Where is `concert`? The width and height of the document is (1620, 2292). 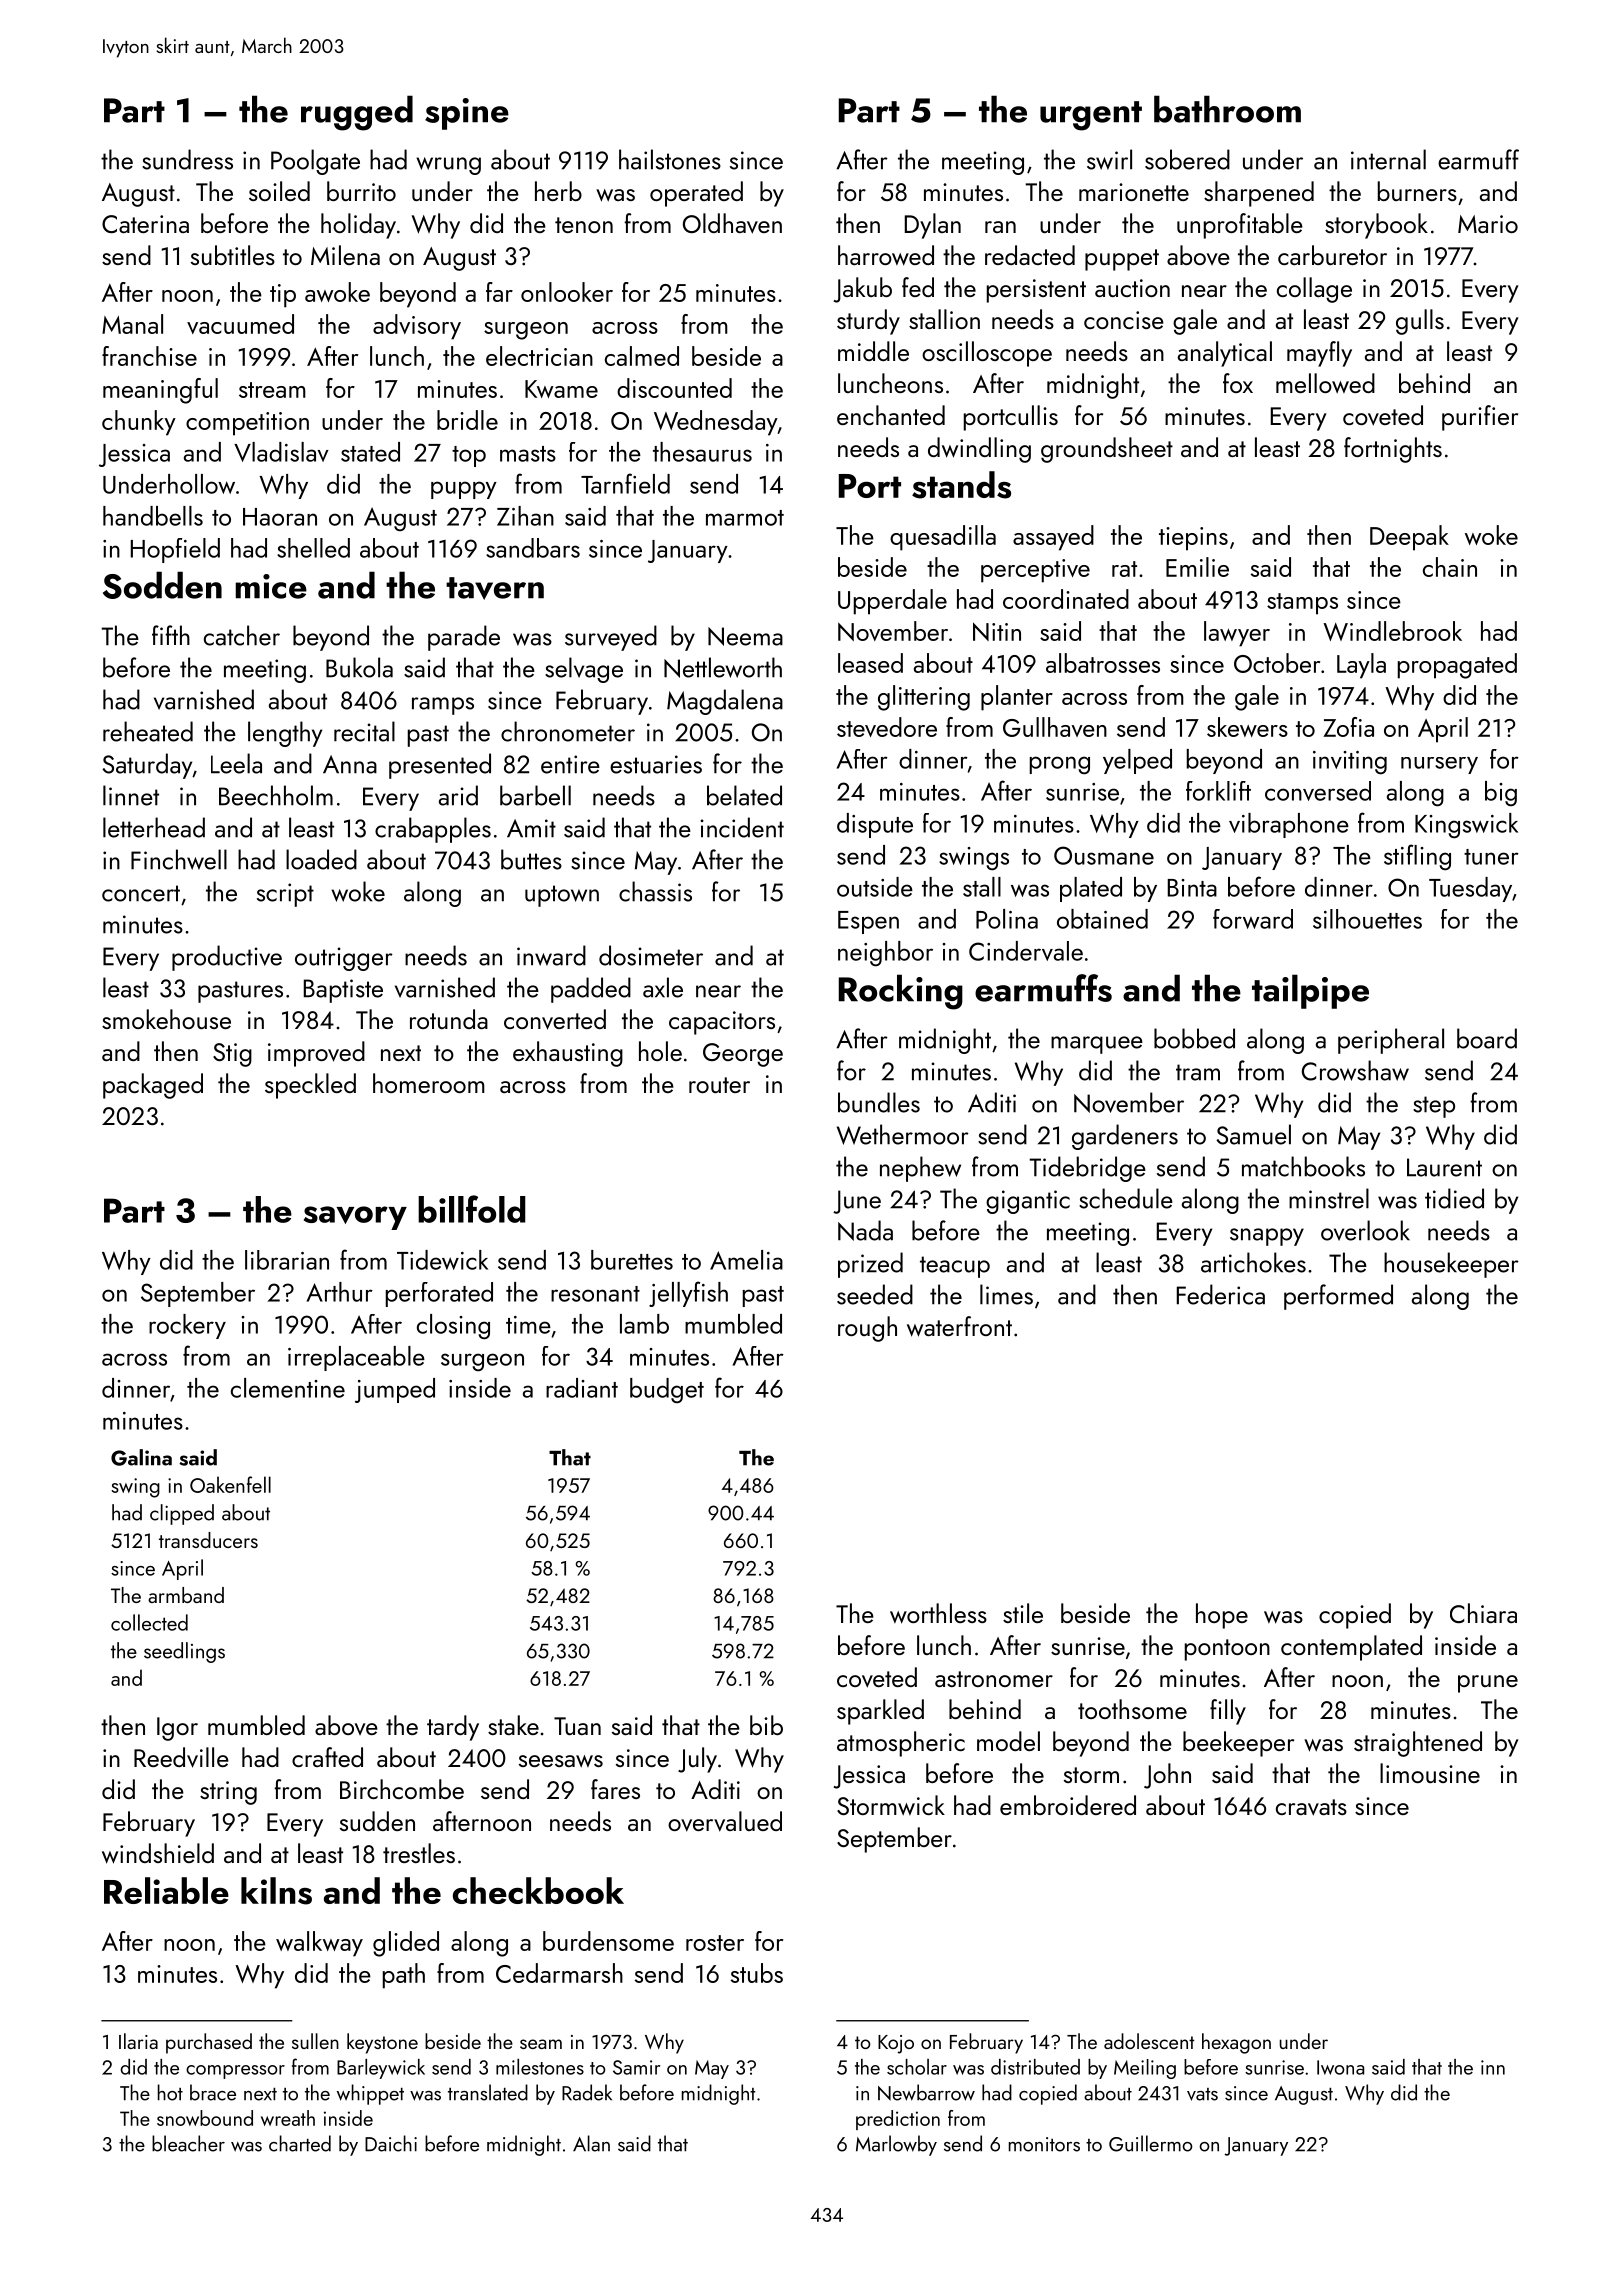 concert is located at coordinates (141, 893).
